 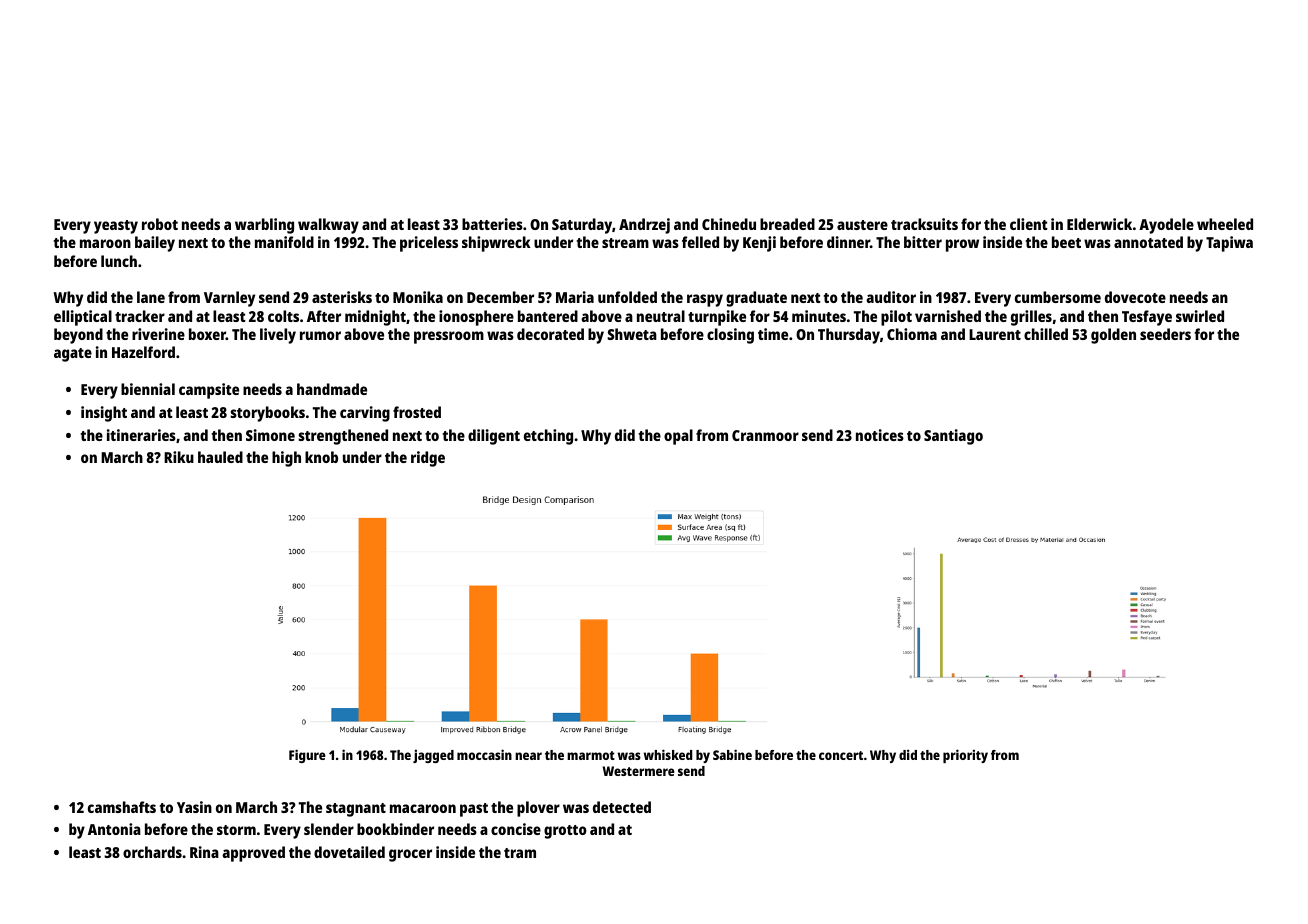 I want to click on handmade, so click(x=332, y=389).
